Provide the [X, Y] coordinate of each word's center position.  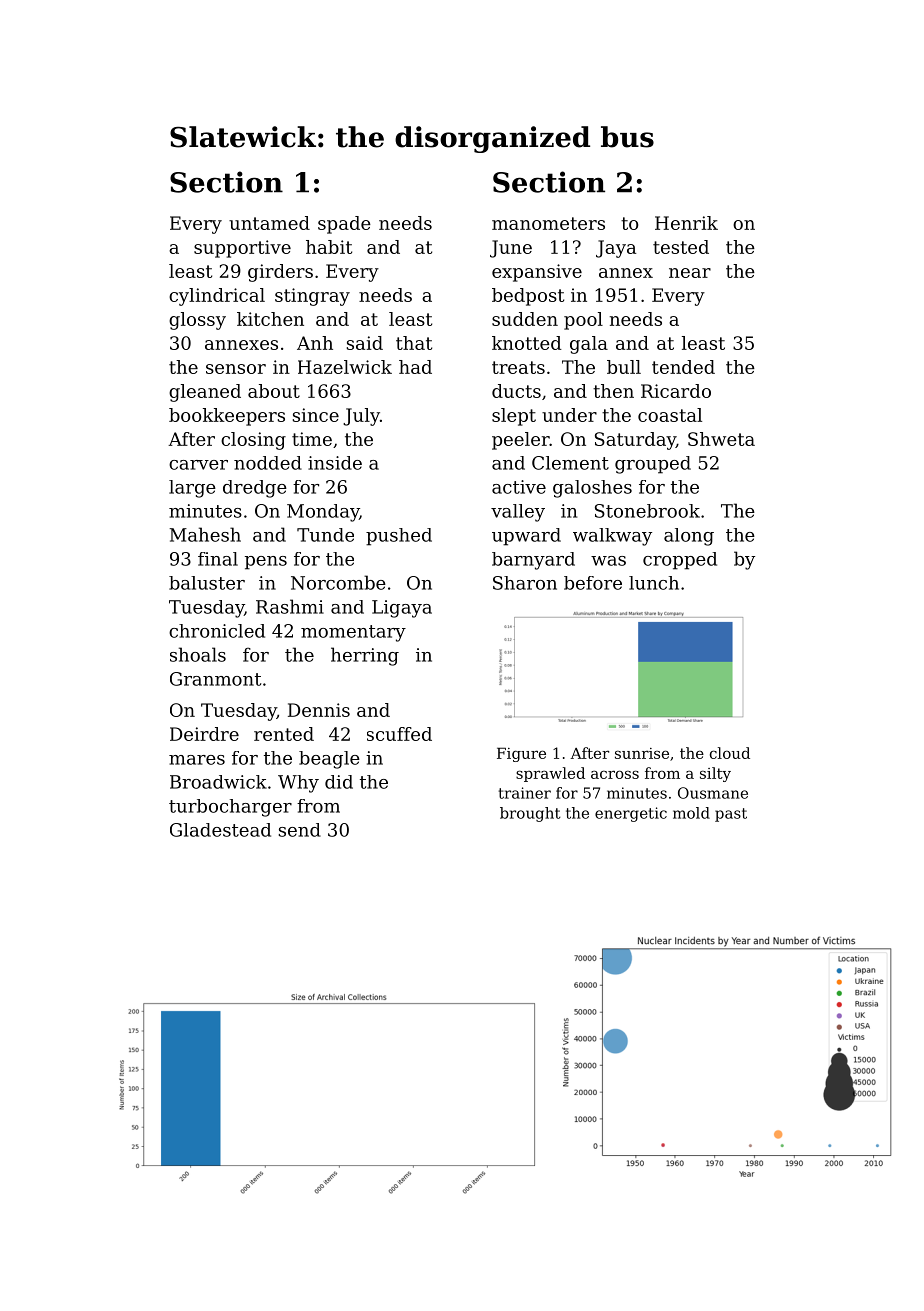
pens [266, 563]
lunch [654, 583]
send [300, 830]
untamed [269, 223]
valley [518, 513]
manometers [548, 223]
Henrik [686, 223]
